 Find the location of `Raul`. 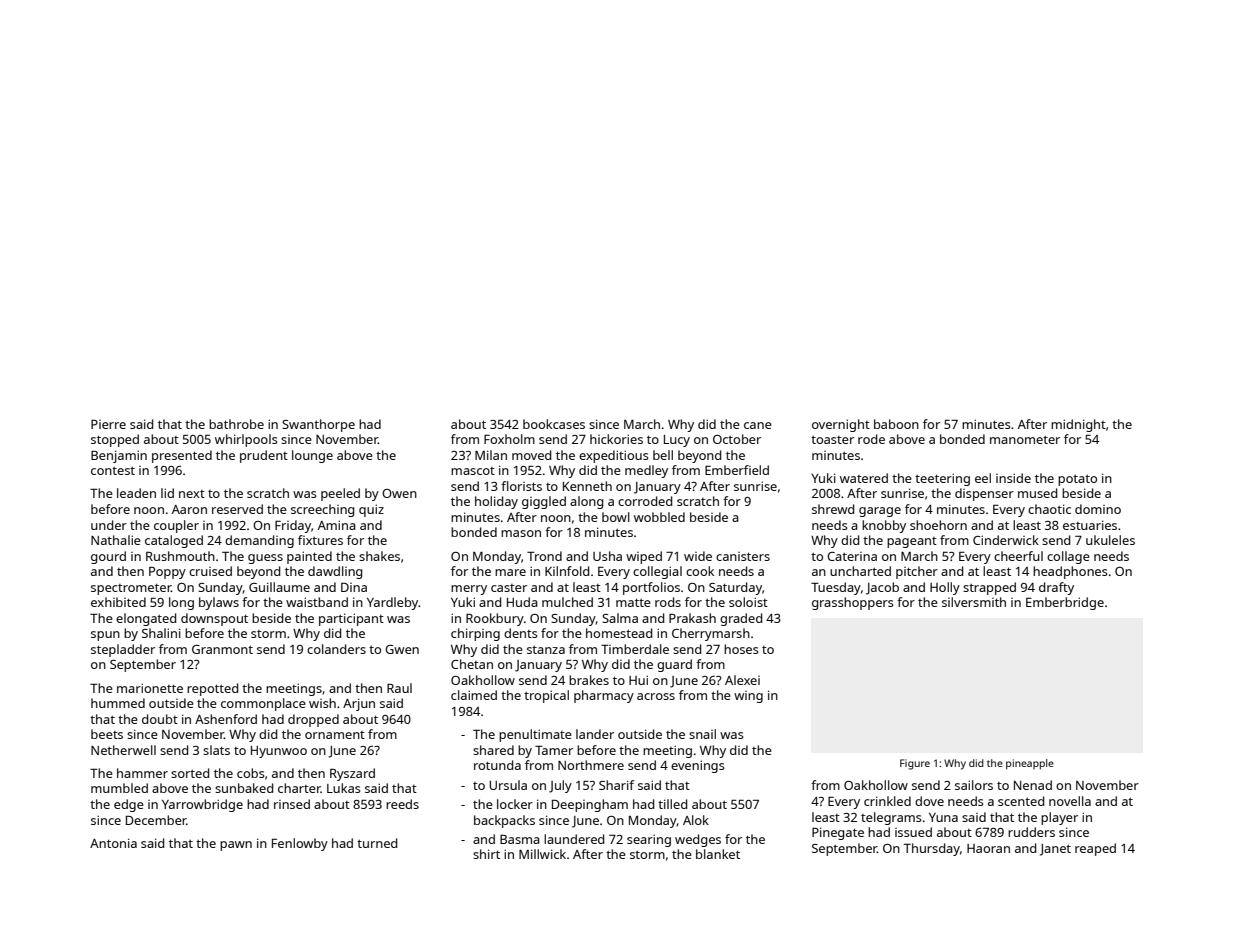

Raul is located at coordinates (399, 688).
